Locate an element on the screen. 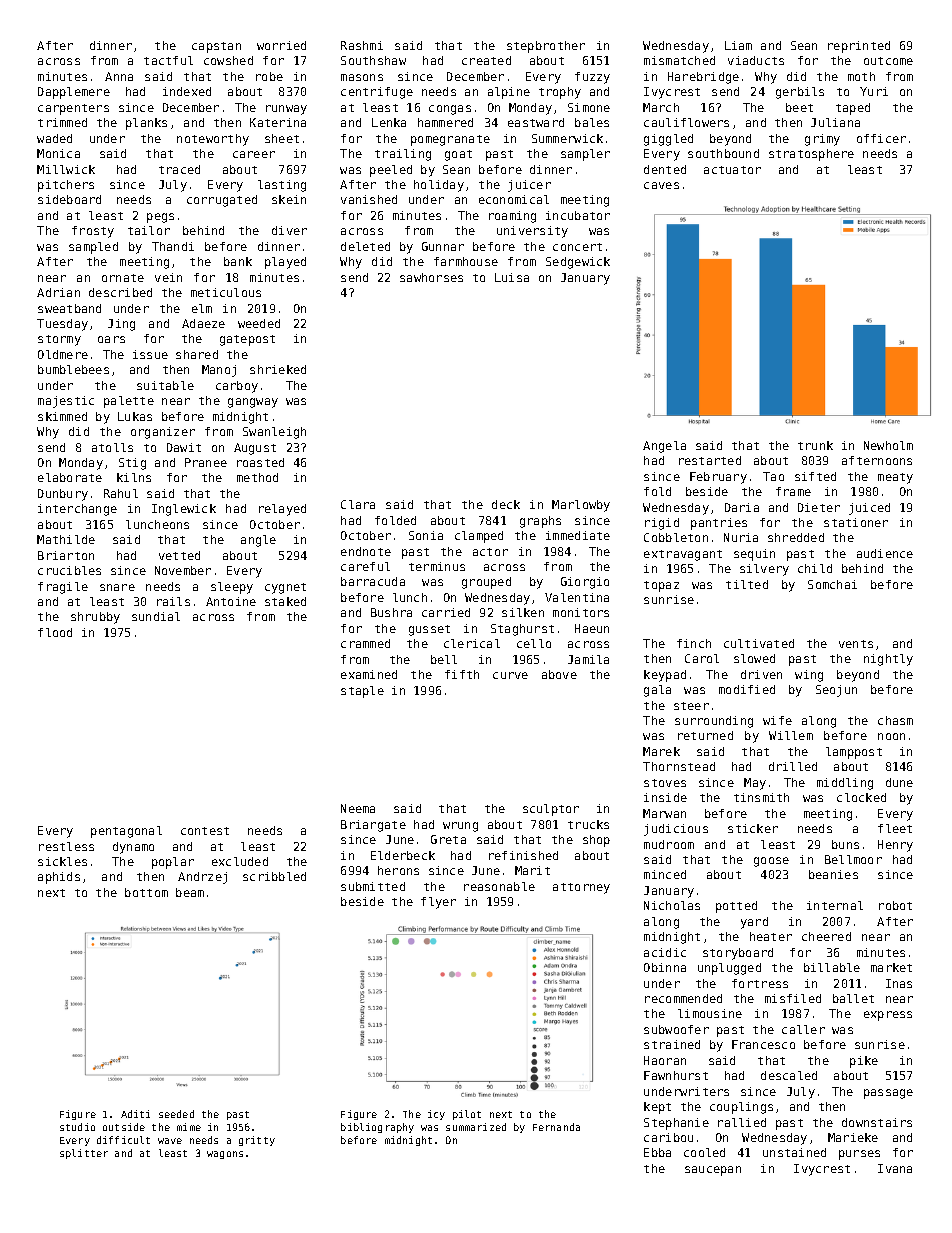 The height and width of the screenshot is (1233, 952). Newholm is located at coordinates (888, 445).
